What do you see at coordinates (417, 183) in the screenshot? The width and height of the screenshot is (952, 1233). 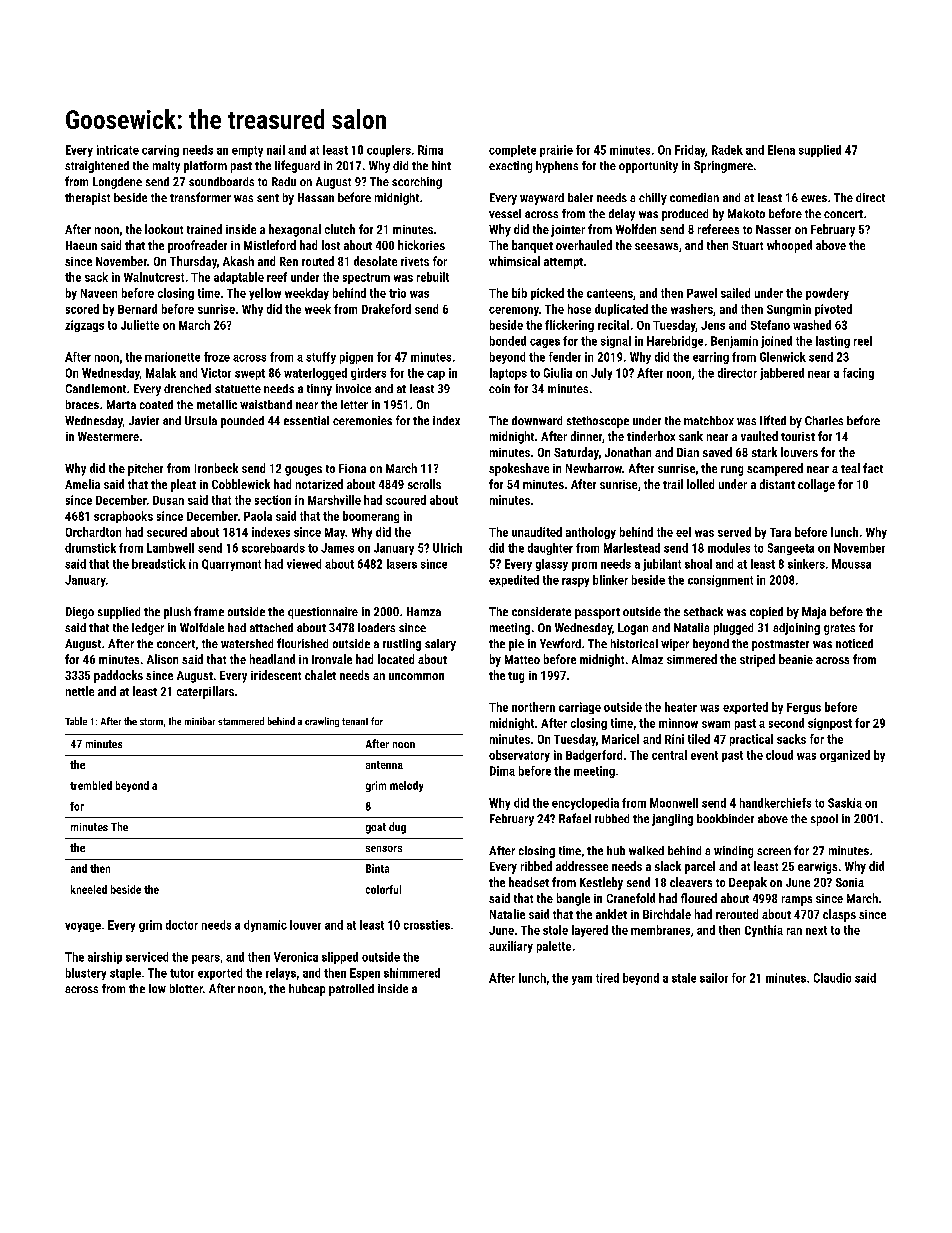 I see `scorching` at bounding box center [417, 183].
